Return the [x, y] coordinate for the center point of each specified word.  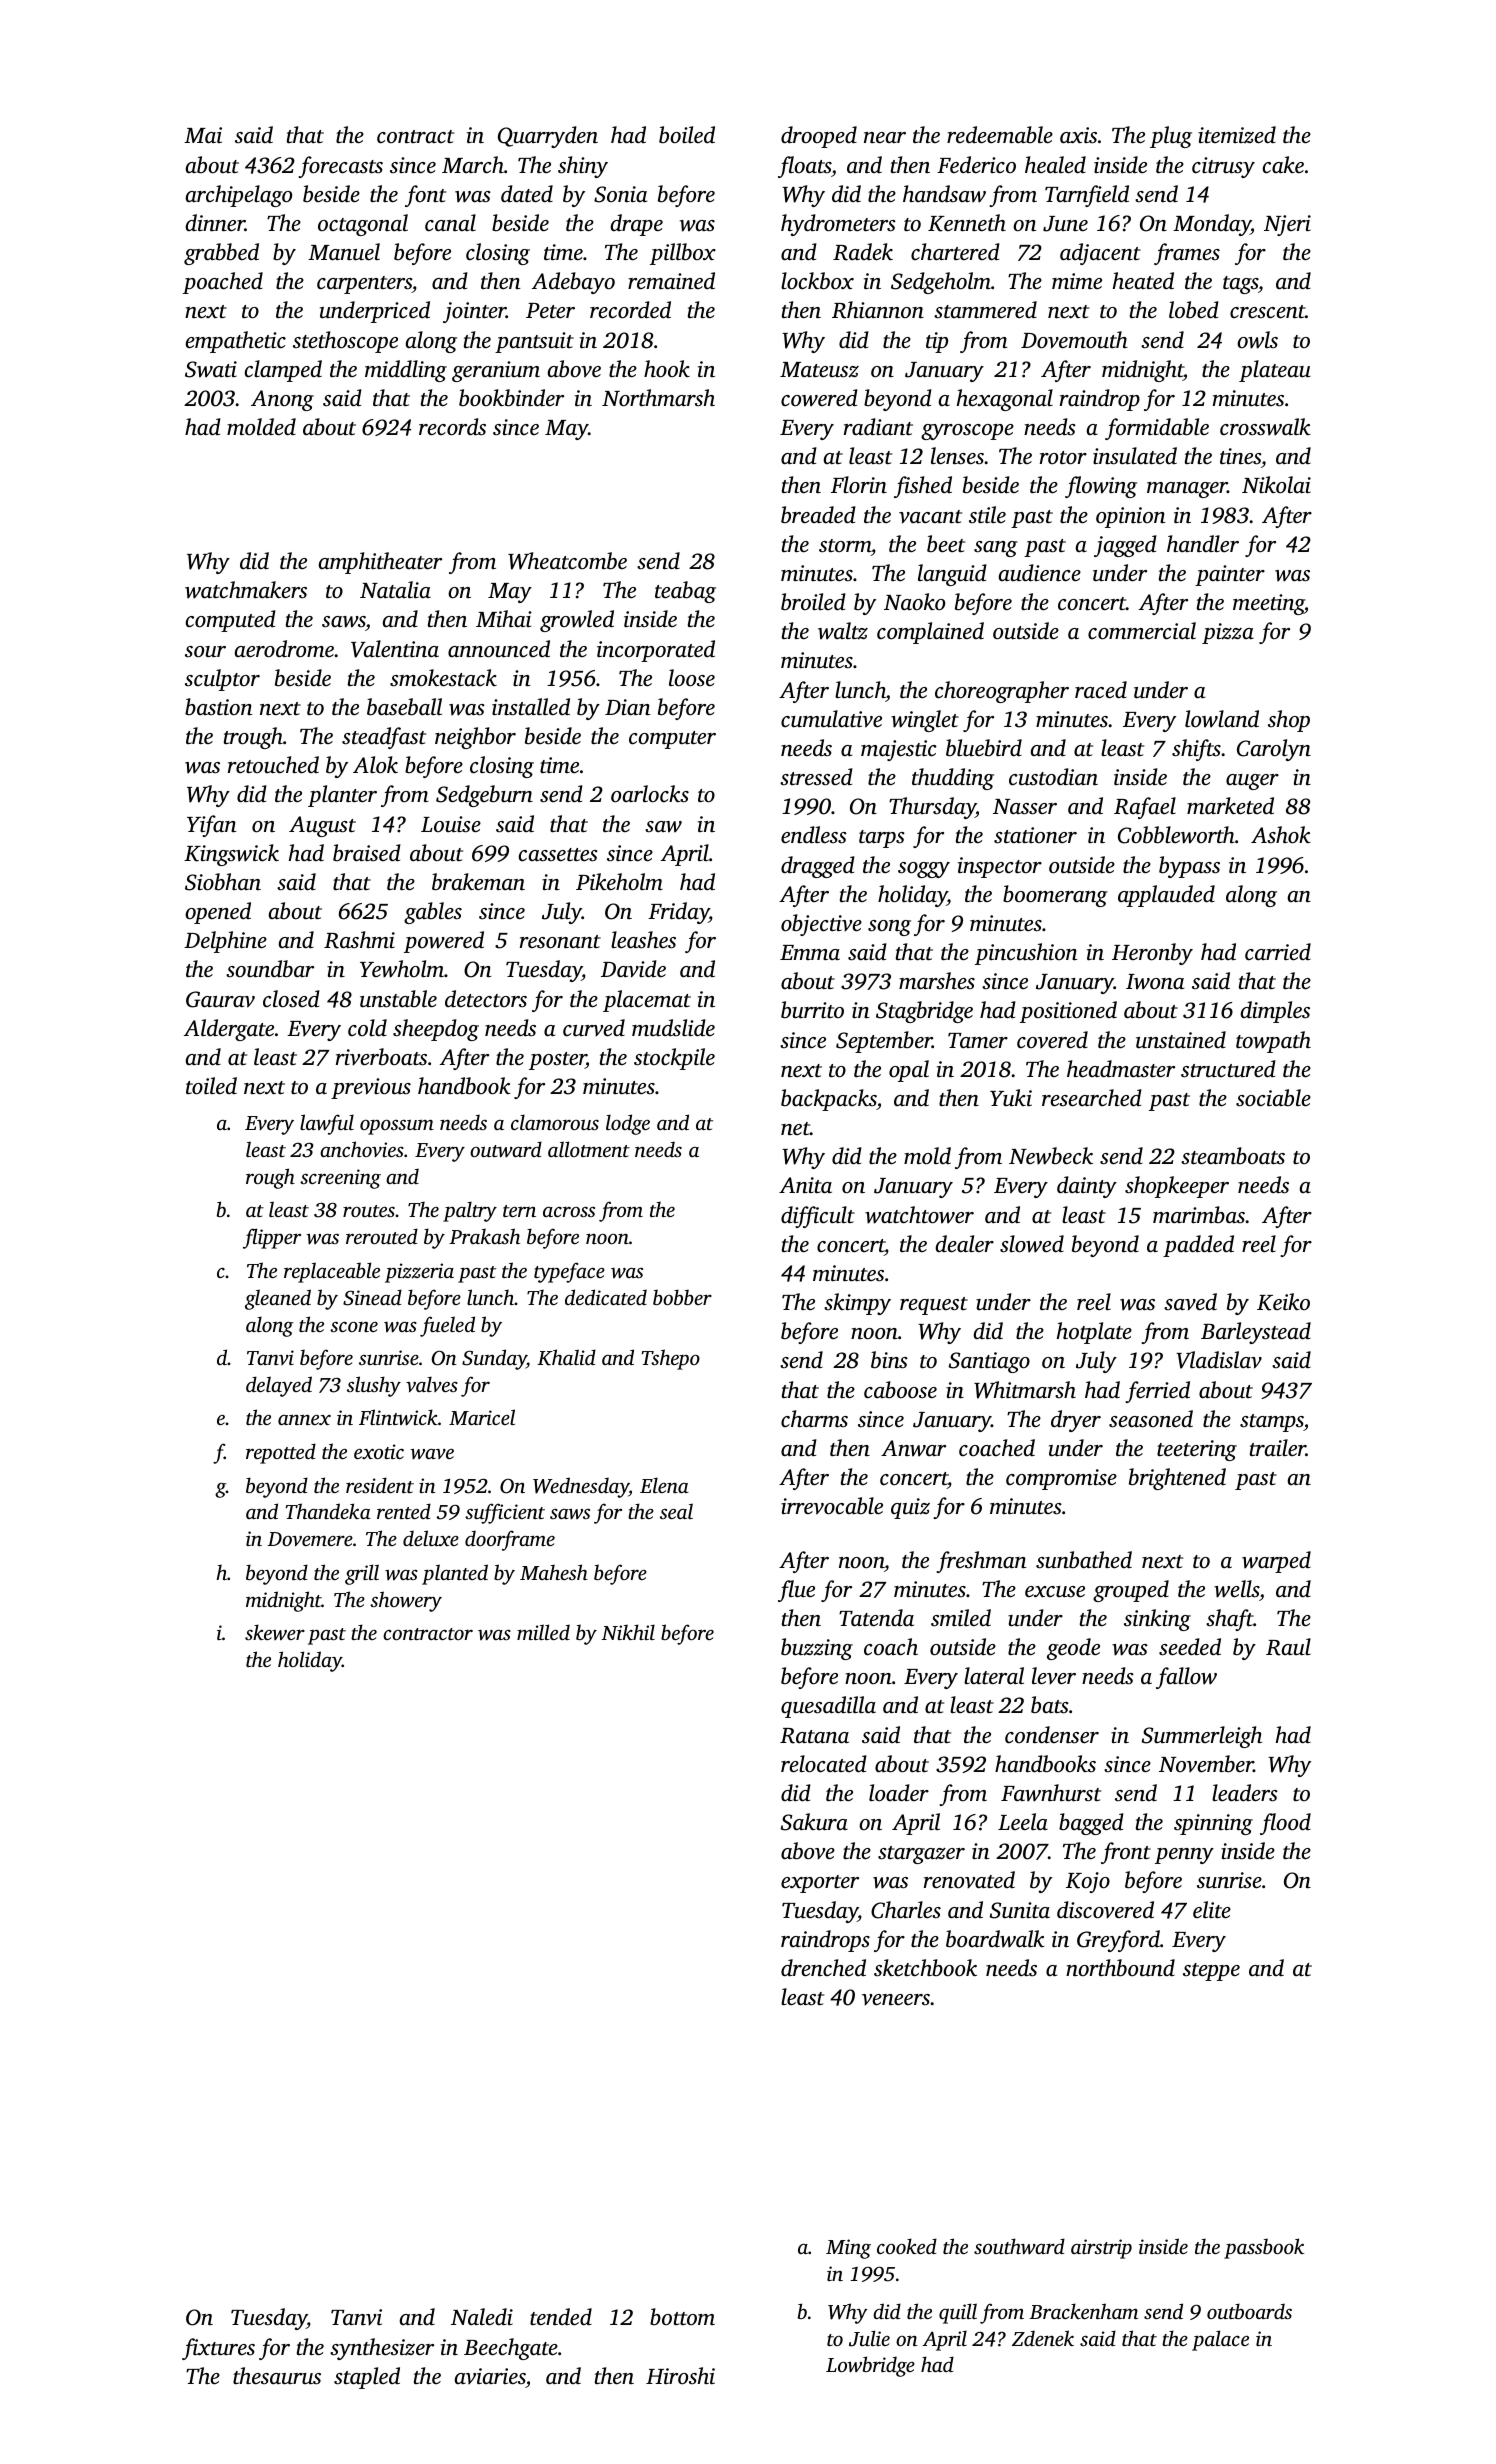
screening [340, 1179]
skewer [275, 1632]
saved [1190, 1302]
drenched [823, 1968]
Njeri [1287, 225]
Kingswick [231, 855]
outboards [1249, 2311]
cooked [907, 2246]
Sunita [1020, 1910]
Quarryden [548, 137]
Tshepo [671, 1359]
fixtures [218, 2349]
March [473, 165]
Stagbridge [924, 1012]
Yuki [1011, 1097]
